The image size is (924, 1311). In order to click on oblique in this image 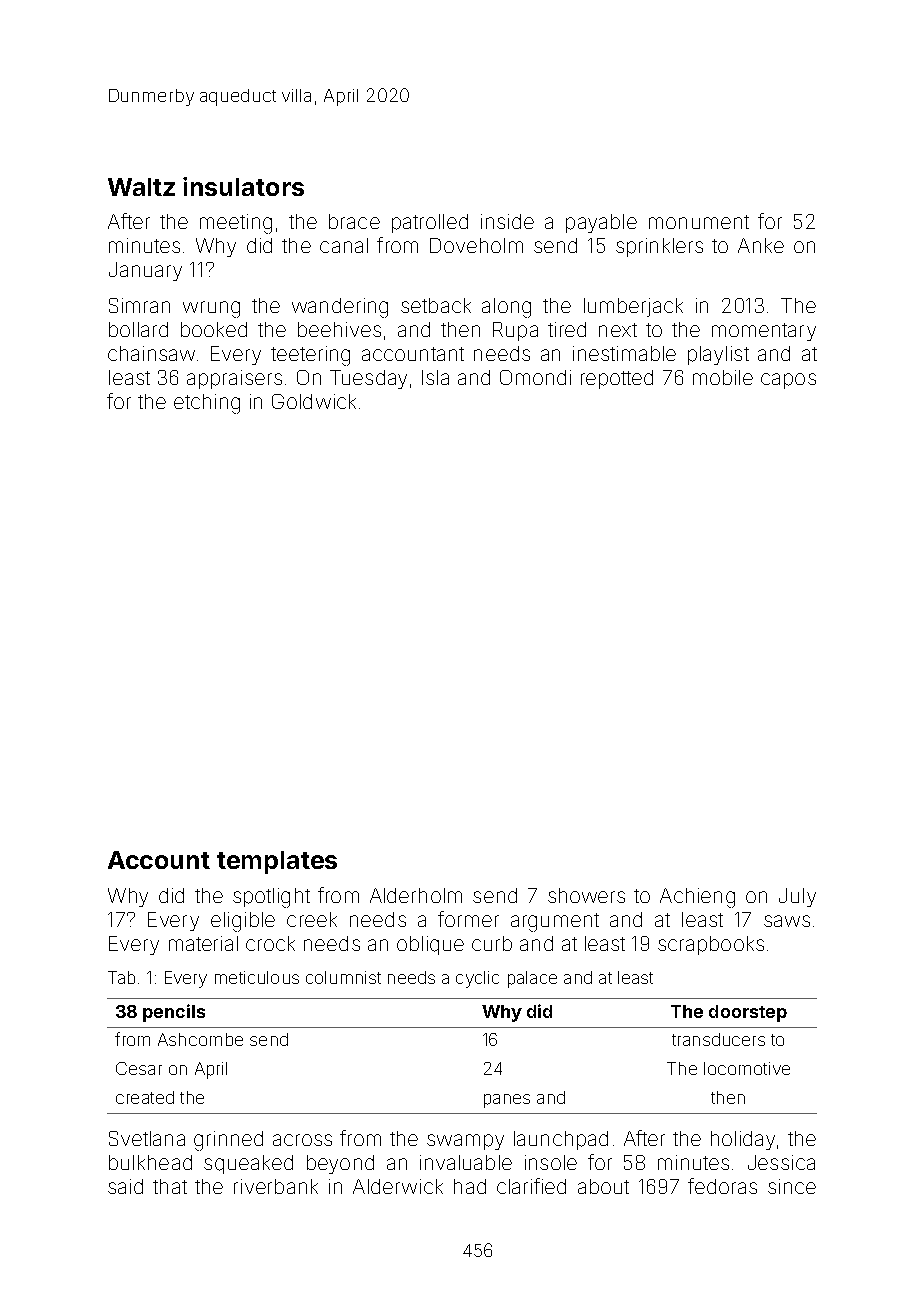, I will do `click(430, 945)`.
